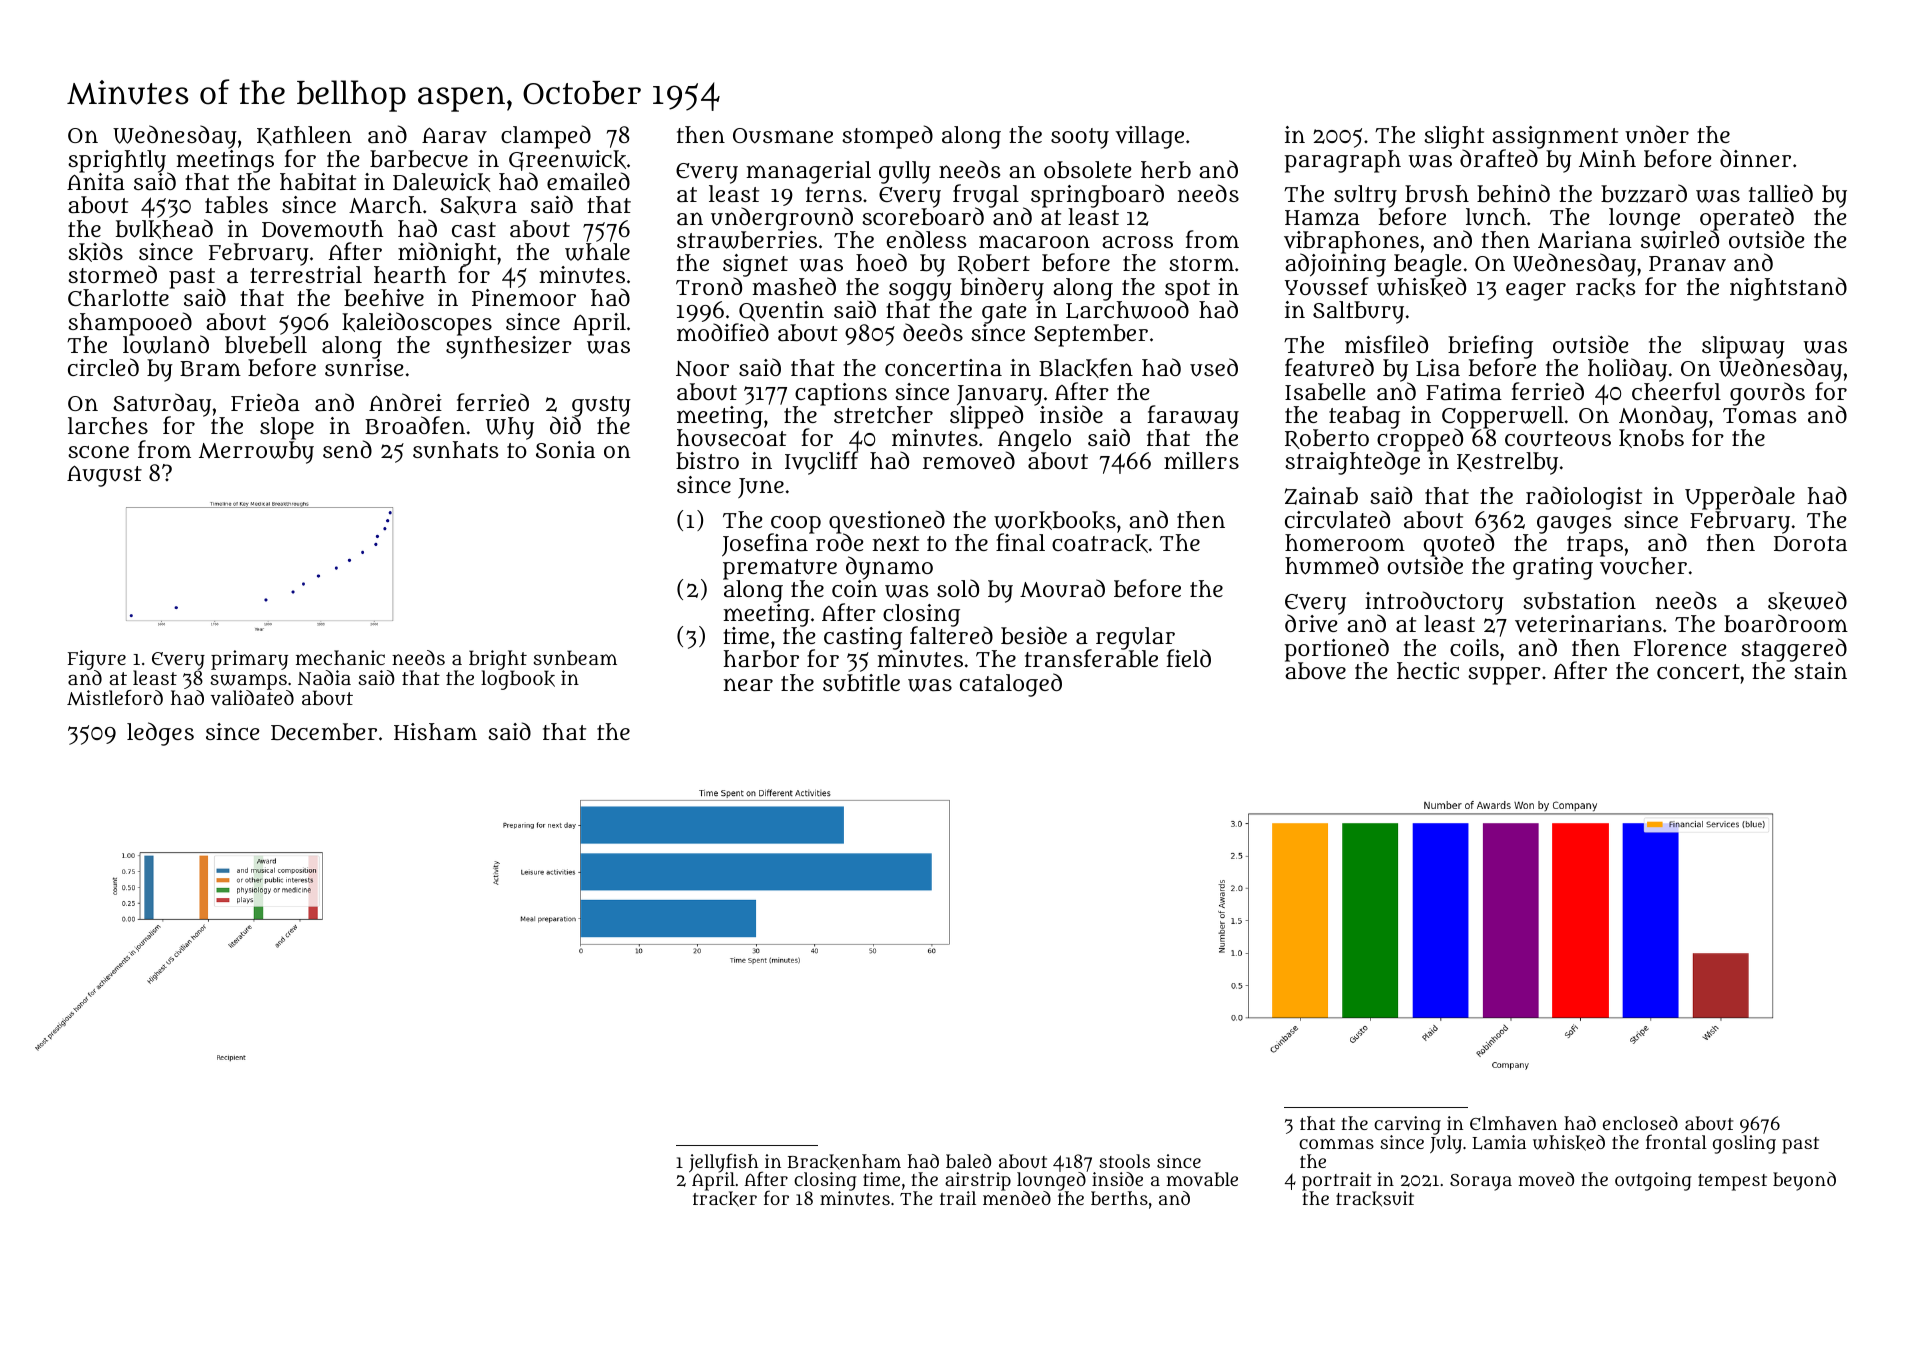 The height and width of the image is (1354, 1915). What do you see at coordinates (780, 570) in the image?
I see `premature` at bounding box center [780, 570].
